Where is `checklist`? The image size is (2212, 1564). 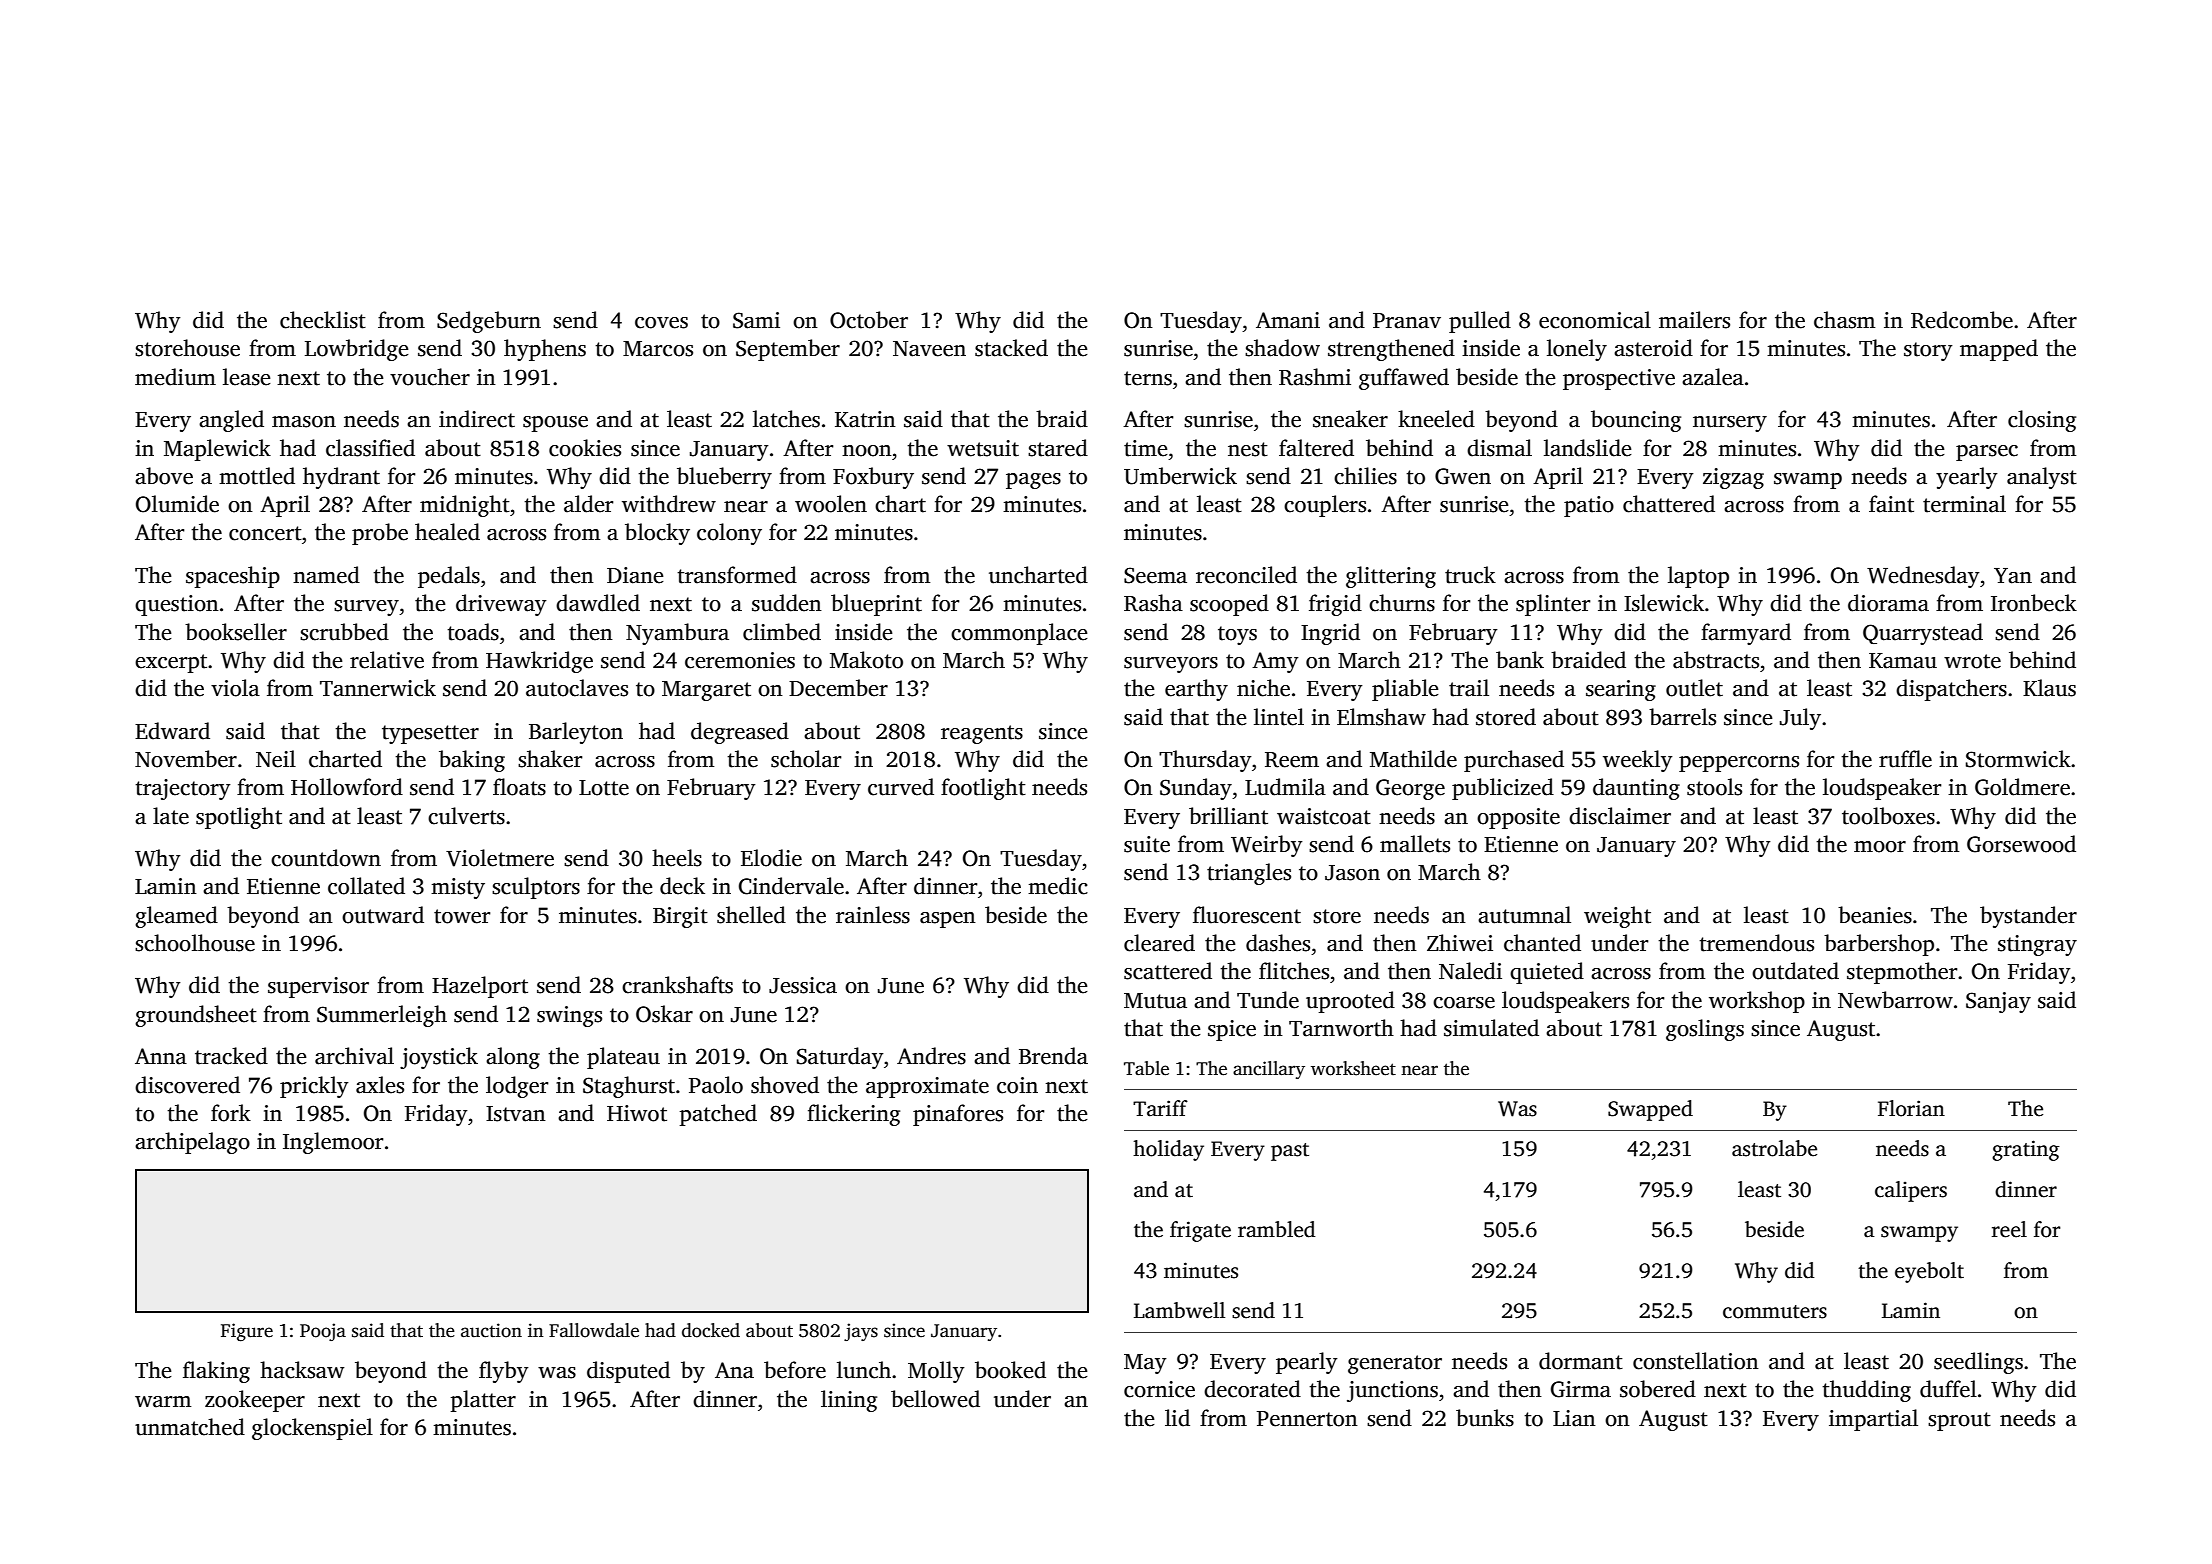
checklist is located at coordinates (323, 320).
